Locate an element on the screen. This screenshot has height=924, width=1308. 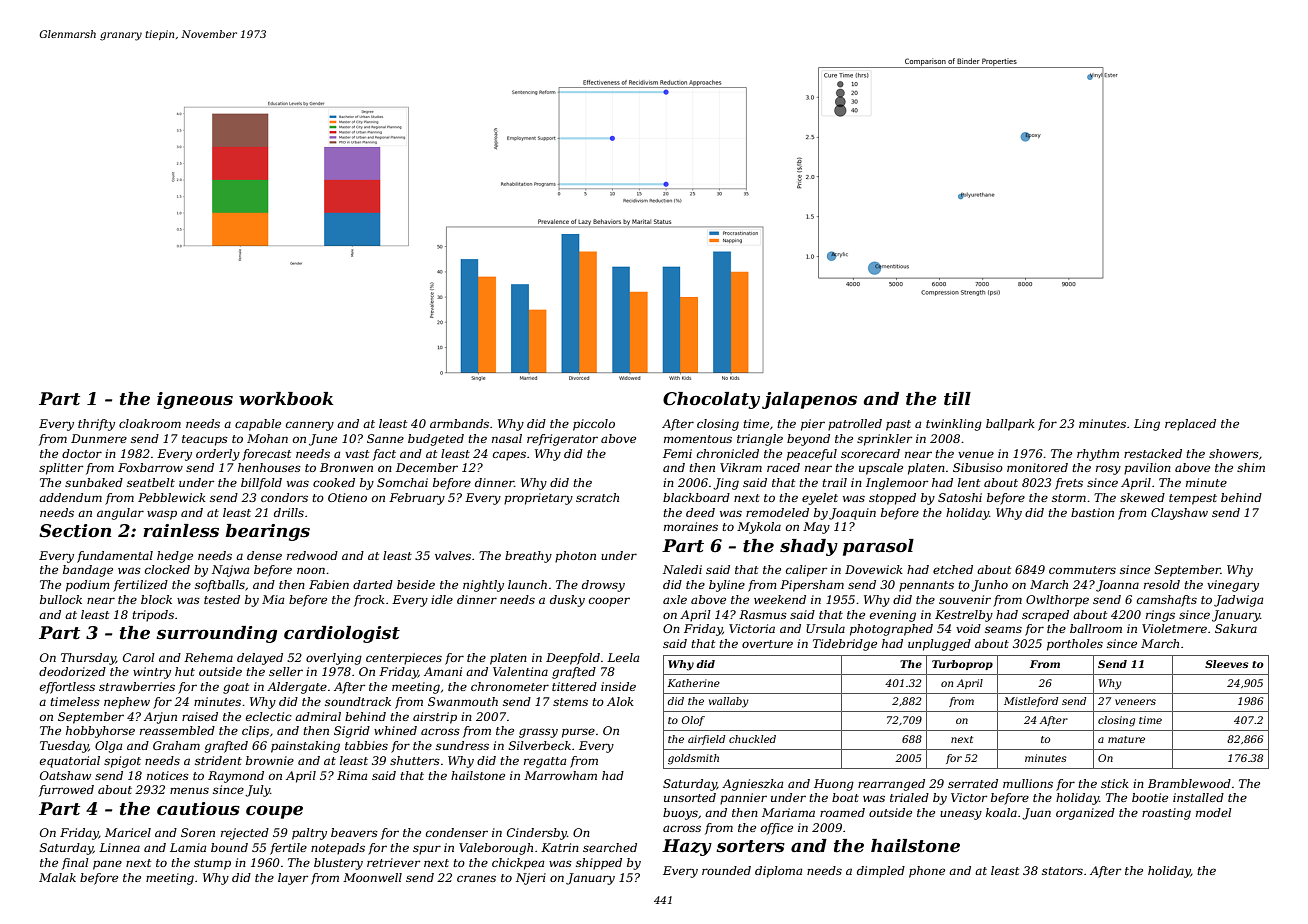
chuckled is located at coordinates (752, 739).
